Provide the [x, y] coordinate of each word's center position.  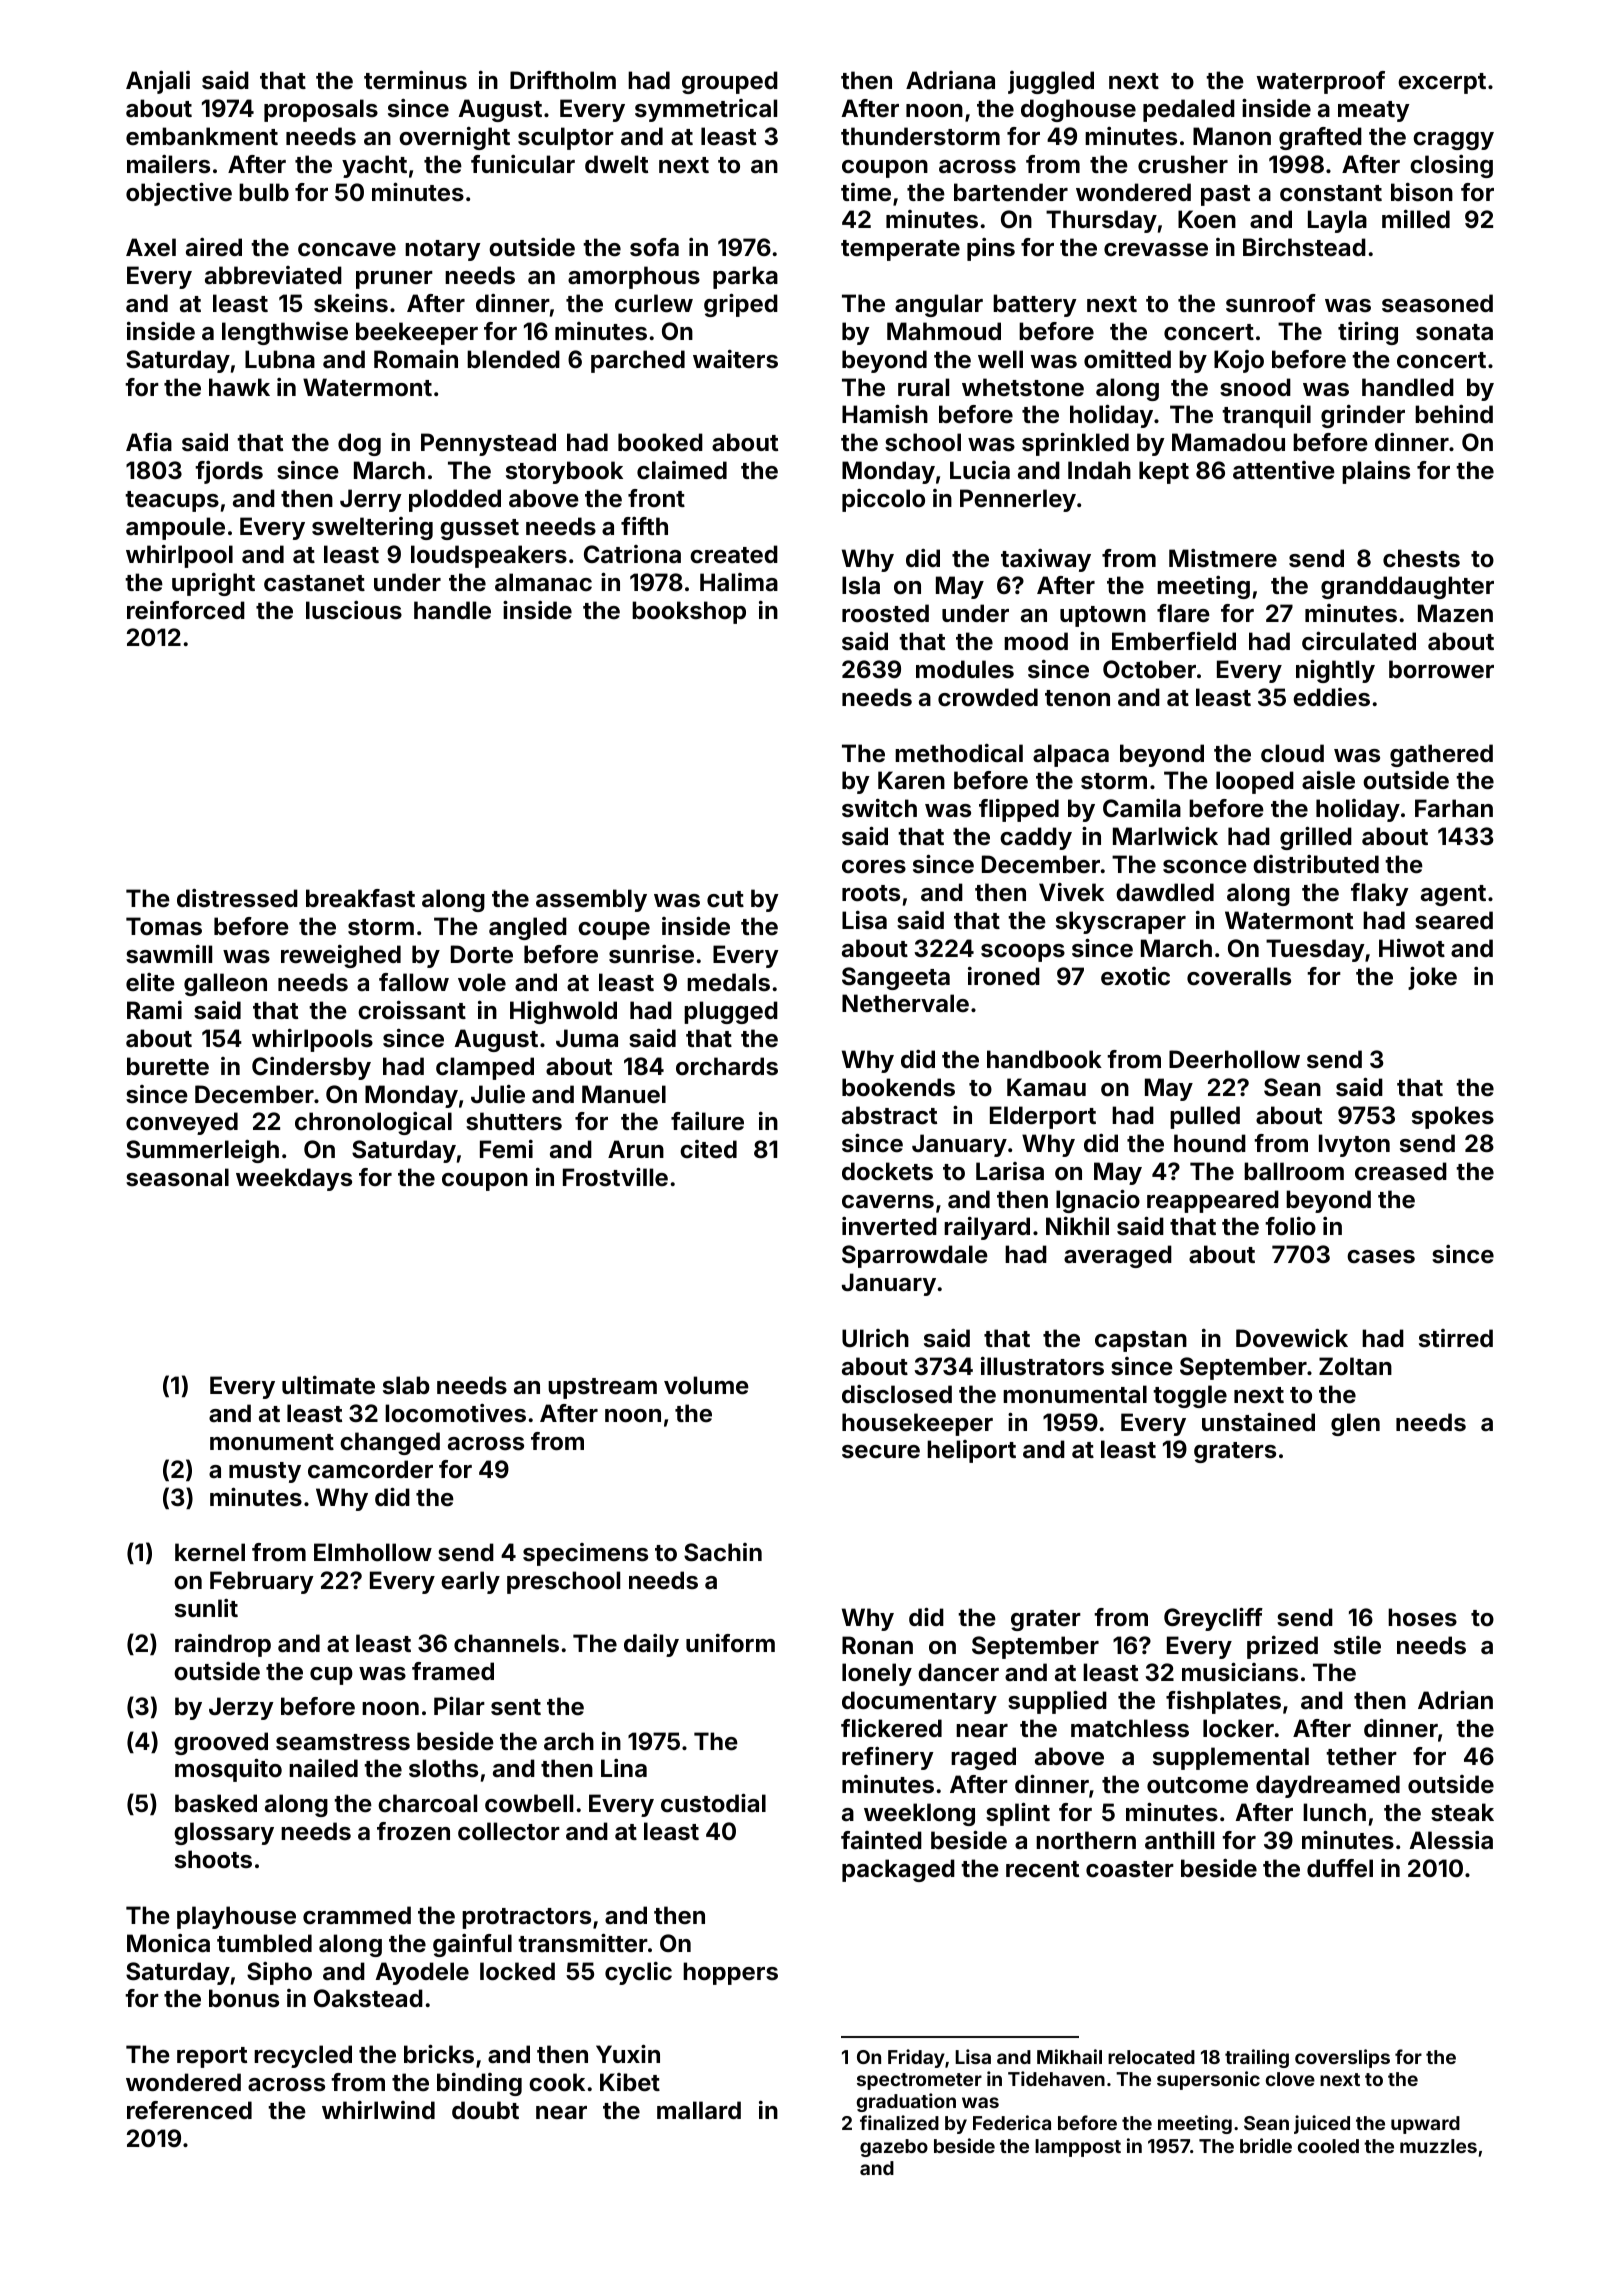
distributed [1316, 864]
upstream [602, 1388]
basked [216, 1803]
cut [725, 899]
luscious [354, 610]
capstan [1141, 1341]
